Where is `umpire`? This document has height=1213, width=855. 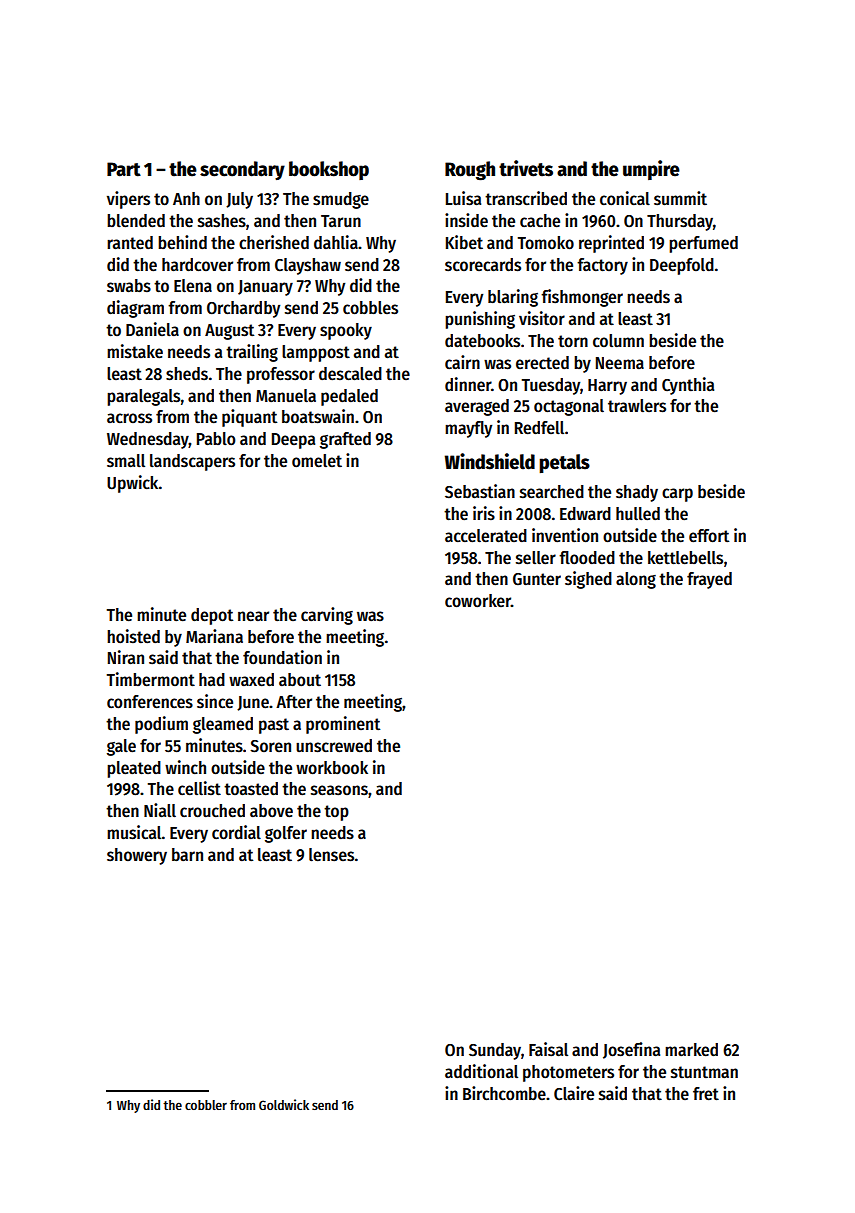 umpire is located at coordinates (651, 170).
